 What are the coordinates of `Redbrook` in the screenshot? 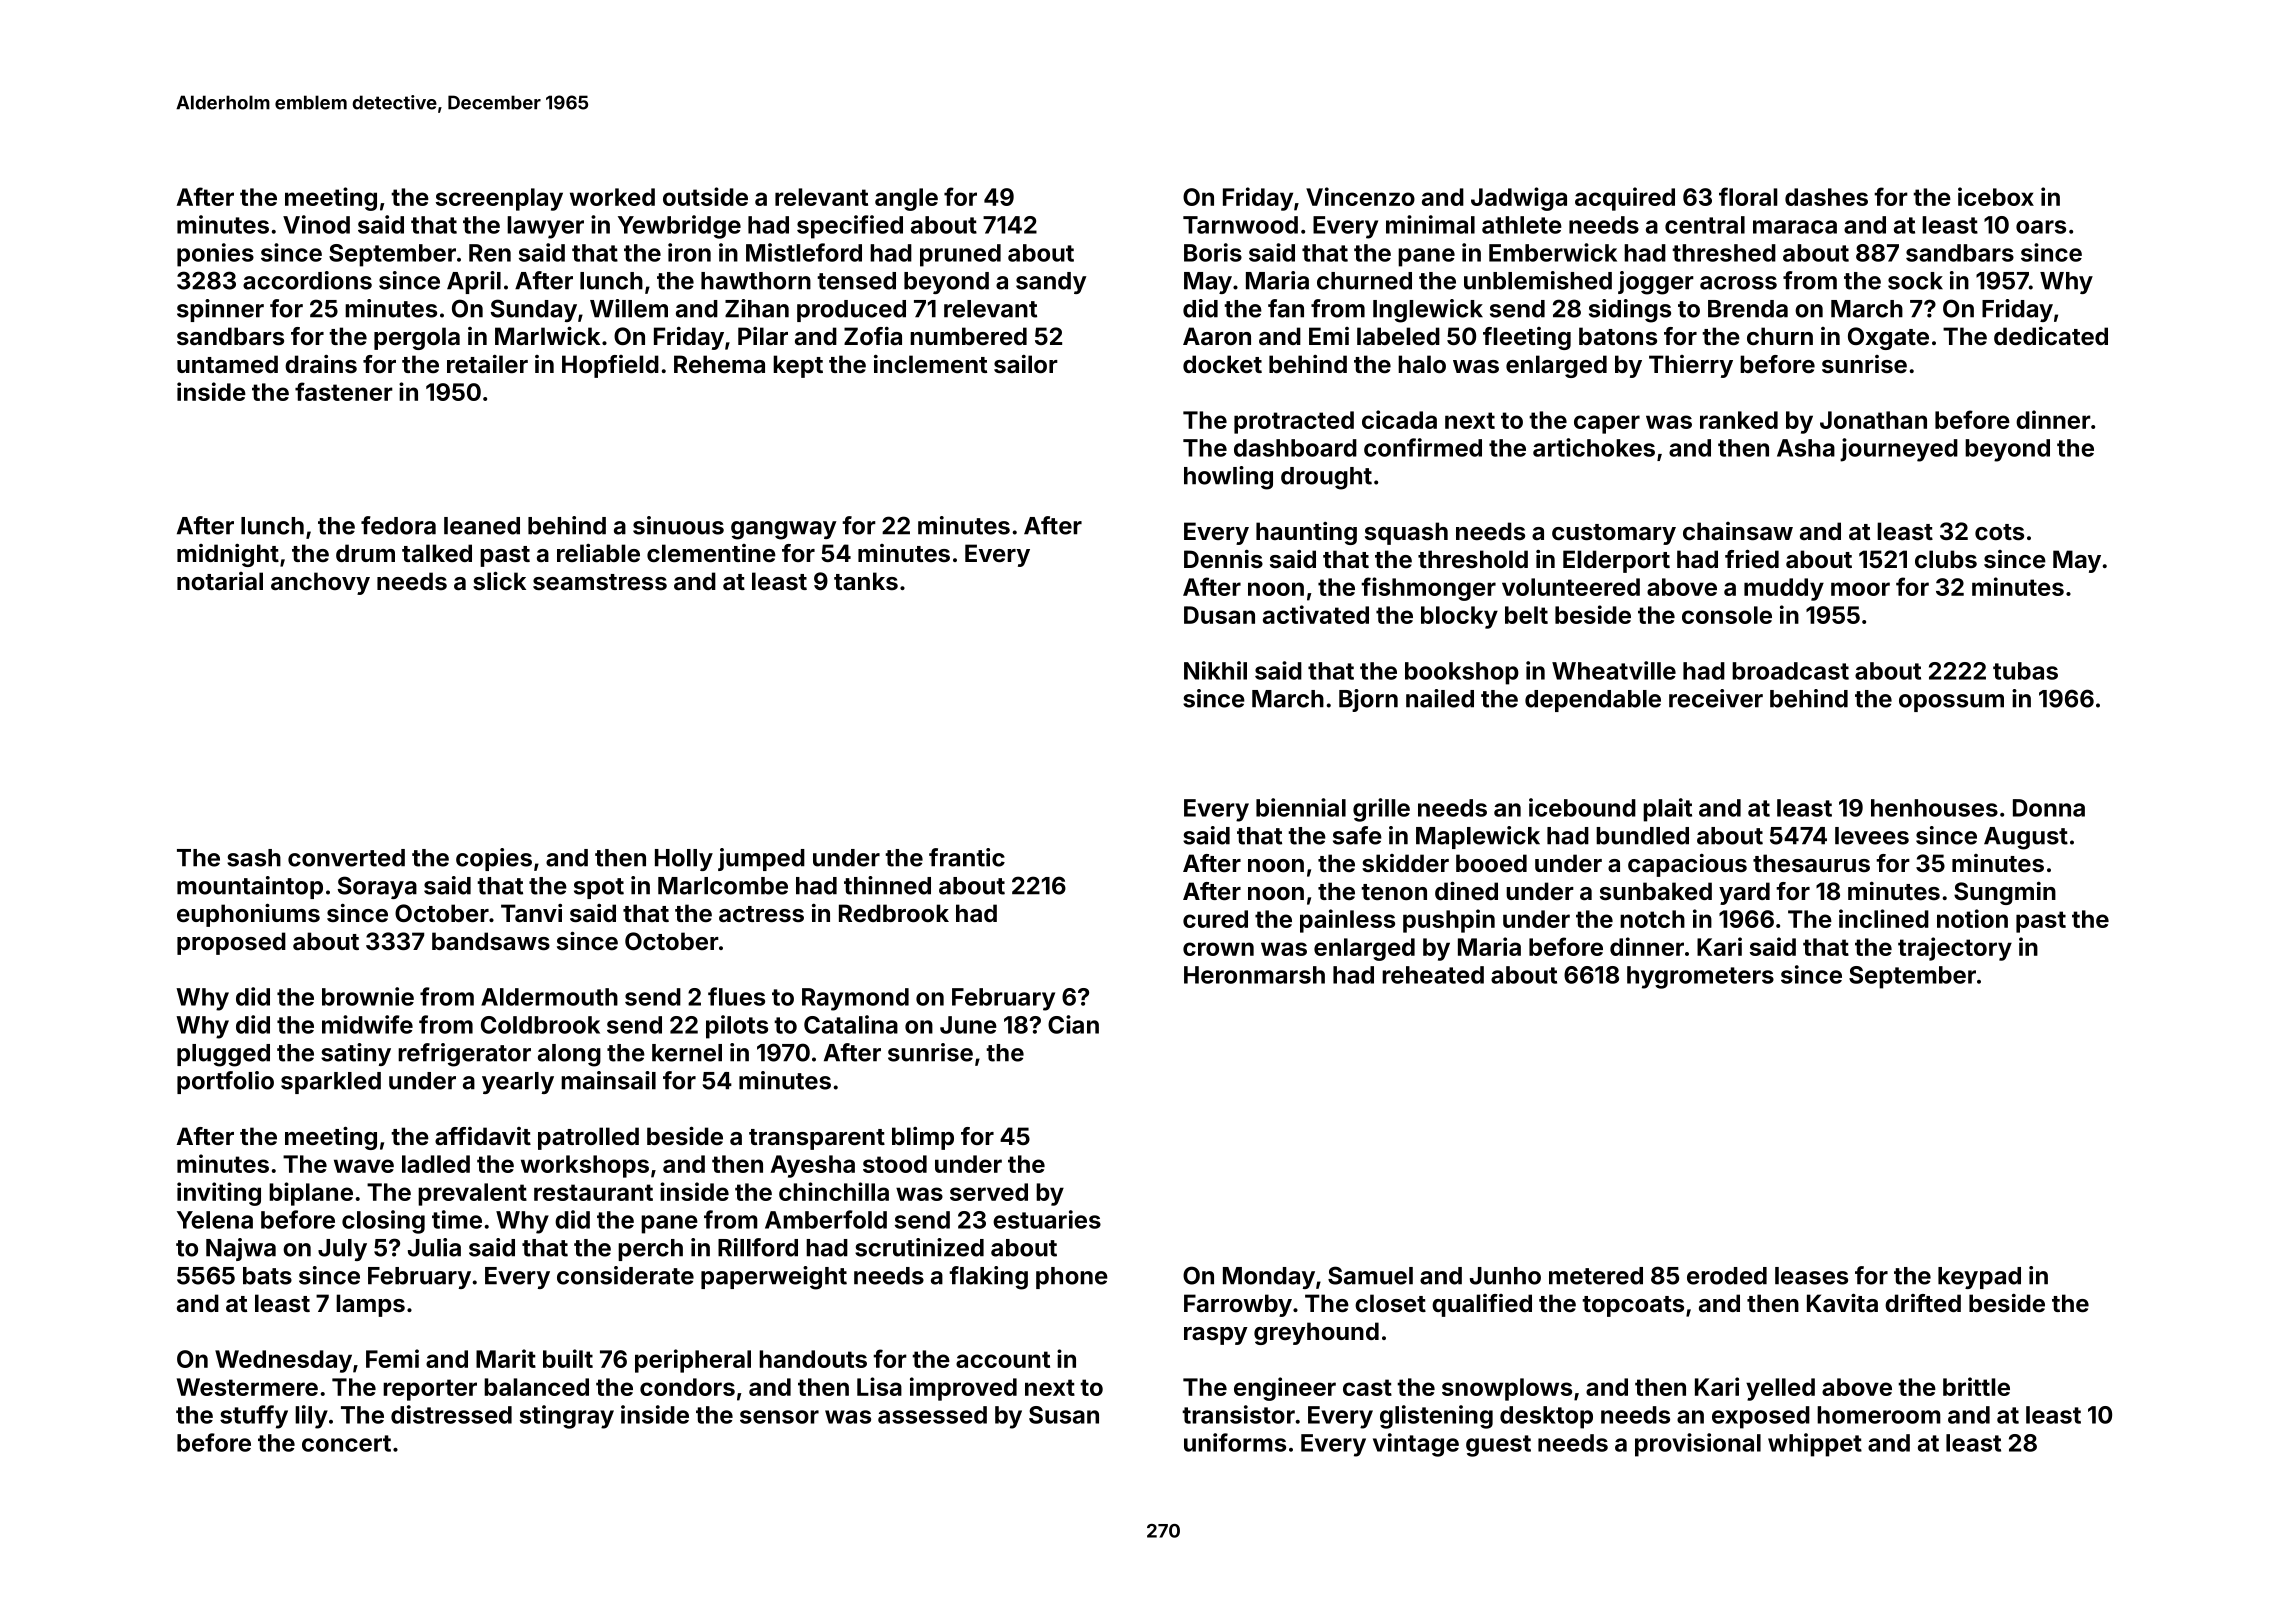 It's located at (894, 913).
